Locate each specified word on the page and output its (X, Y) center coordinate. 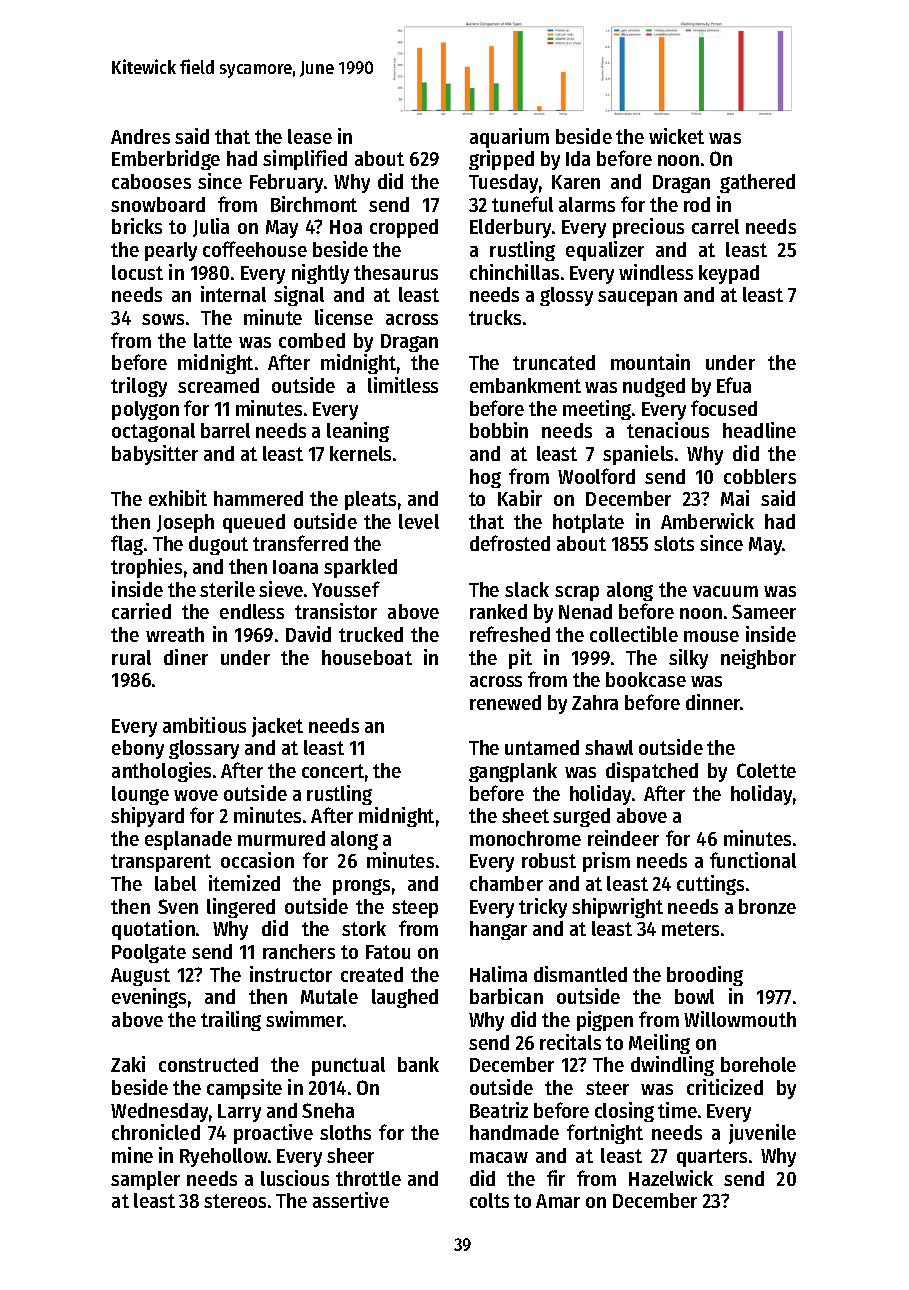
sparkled (360, 568)
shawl (609, 747)
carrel (715, 226)
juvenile (762, 1134)
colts (489, 1200)
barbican (506, 996)
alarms (587, 204)
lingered (241, 908)
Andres (140, 136)
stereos (235, 1201)
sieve (281, 589)
